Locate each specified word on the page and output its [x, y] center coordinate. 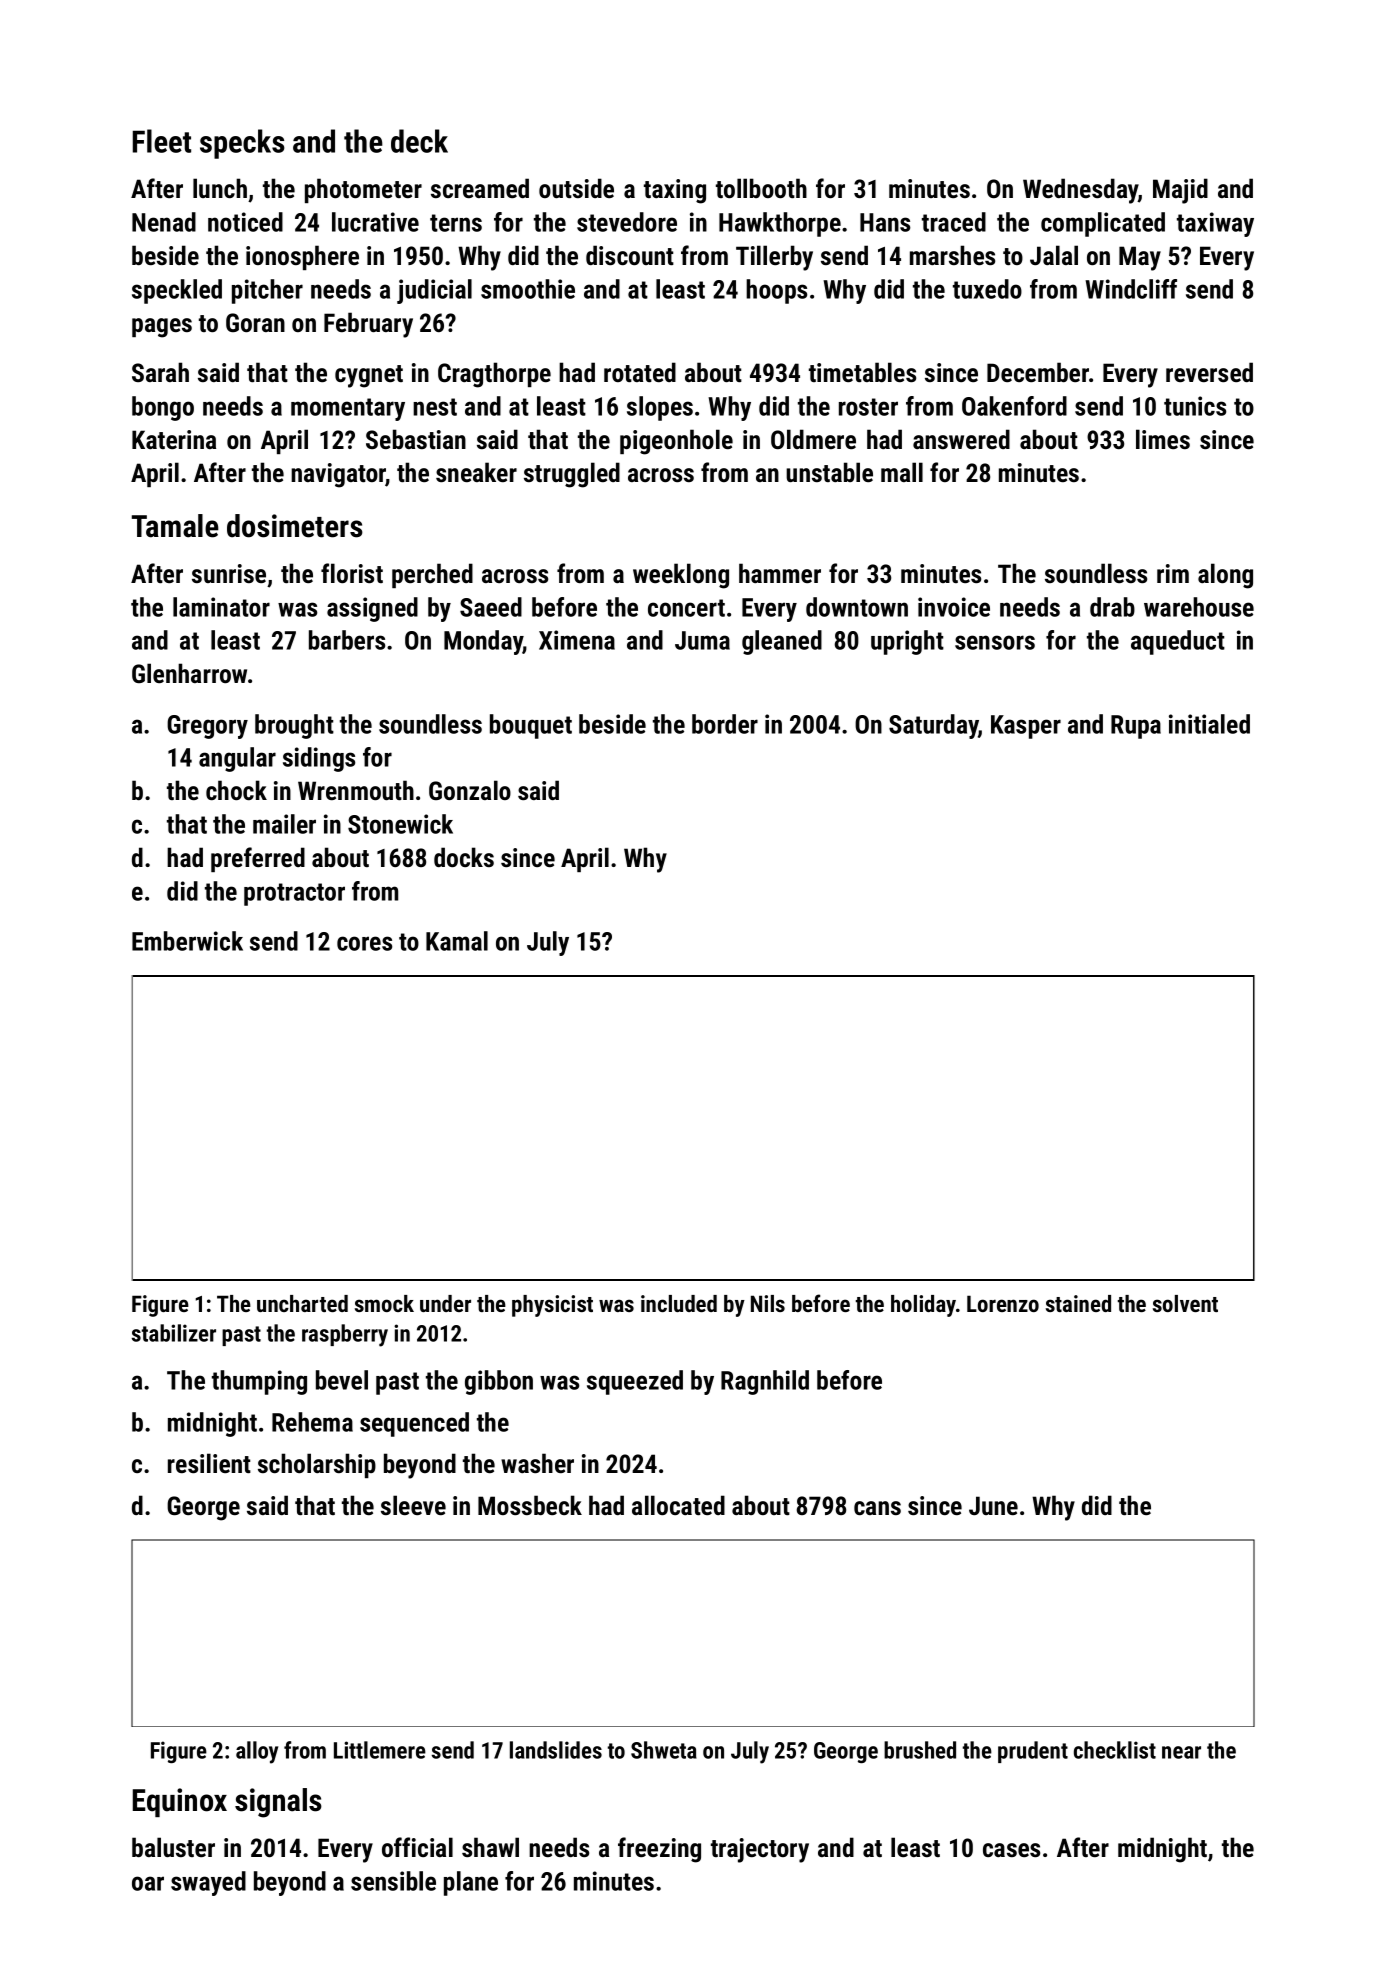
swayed [208, 1883]
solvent [1185, 1303]
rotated [640, 372]
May [1140, 258]
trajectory [760, 1850]
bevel [342, 1380]
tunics [1195, 406]
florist [352, 573]
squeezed [635, 1382]
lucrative [375, 222]
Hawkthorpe [780, 224]
